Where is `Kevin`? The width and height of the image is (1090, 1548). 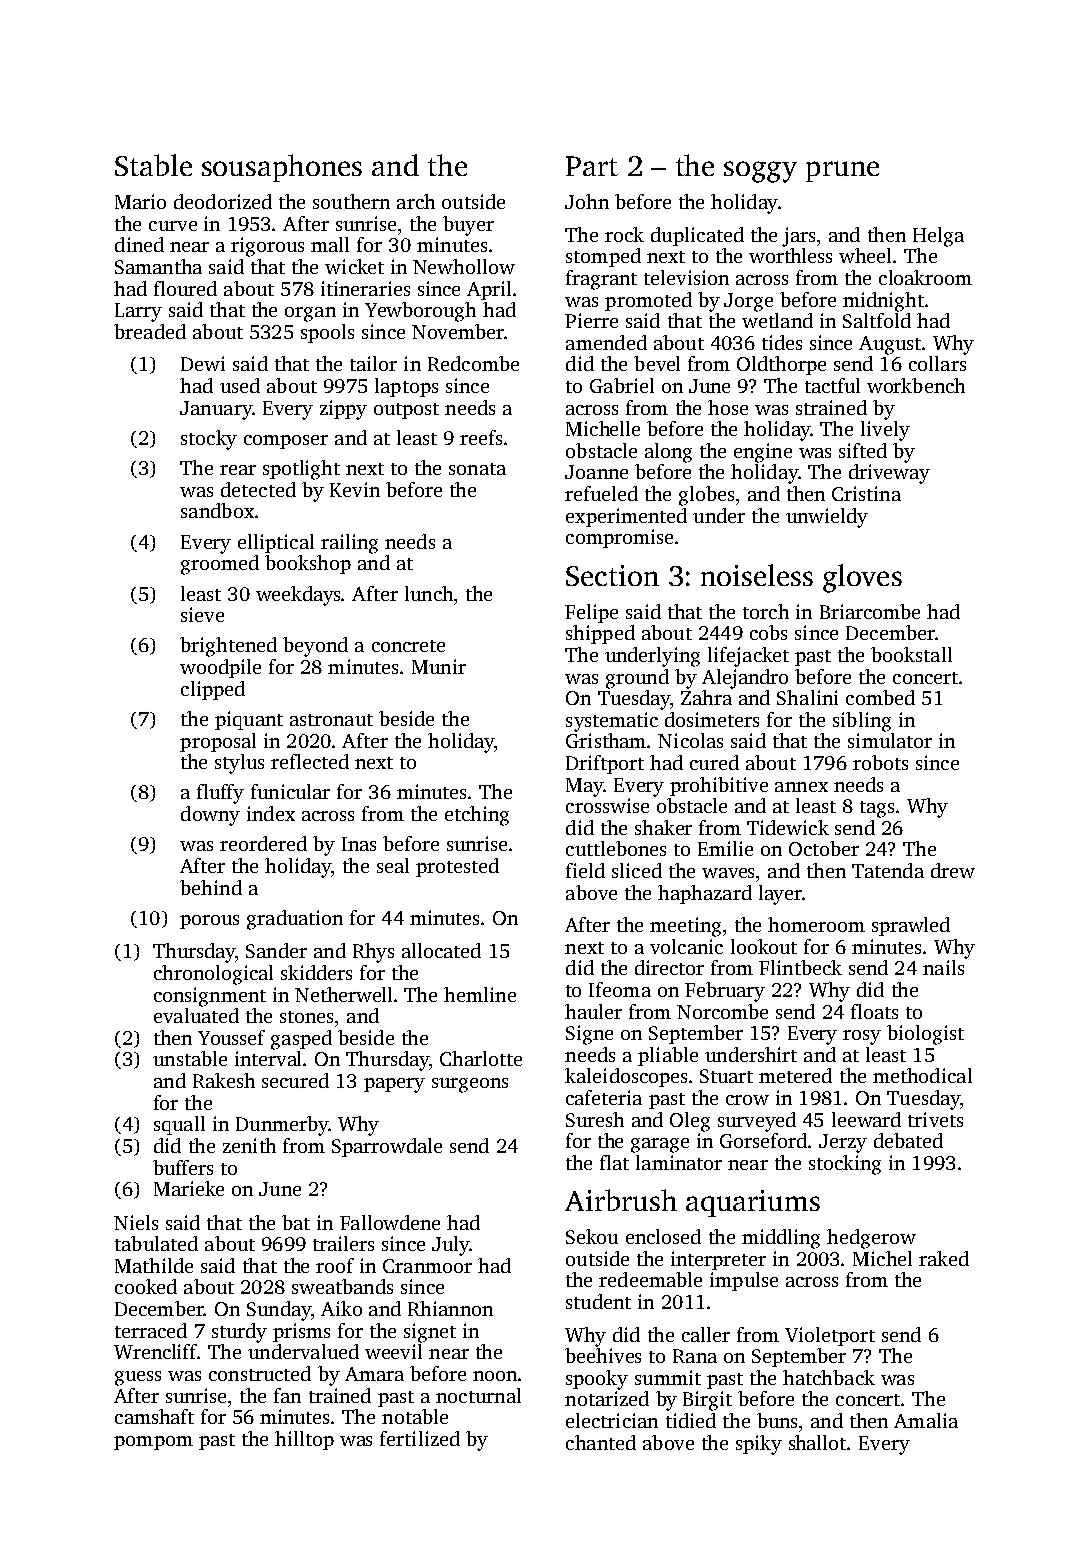 Kevin is located at coordinates (355, 489).
